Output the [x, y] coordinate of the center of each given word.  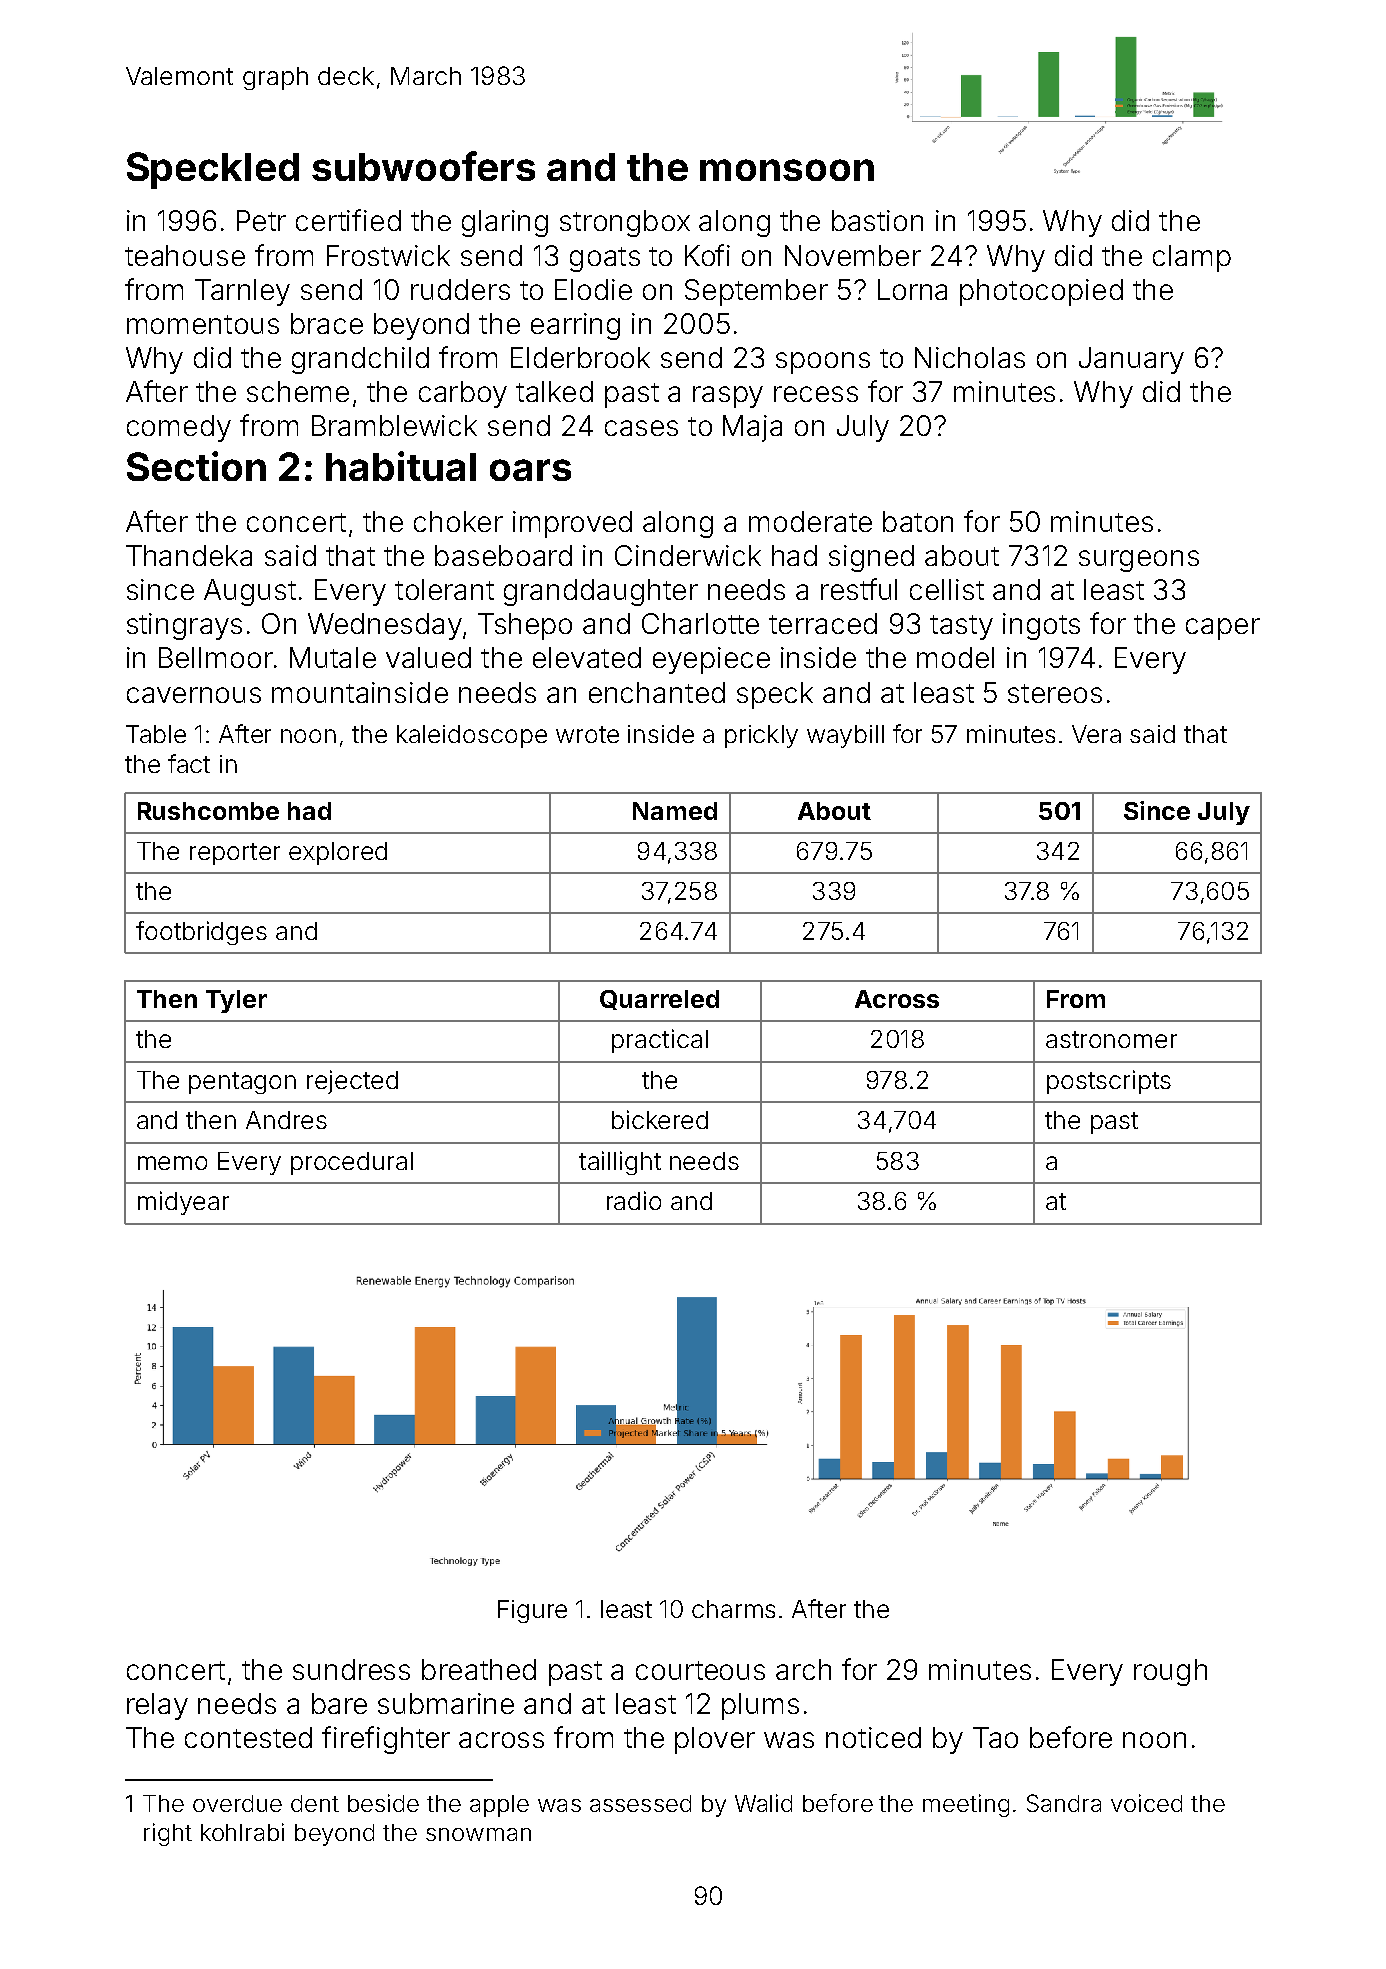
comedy [179, 428]
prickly [761, 736]
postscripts [1109, 1082]
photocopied [1041, 292]
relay [157, 1706]
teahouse [185, 255]
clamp [1192, 258]
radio [634, 1200]
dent [315, 1803]
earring [575, 326]
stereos [1055, 693]
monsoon [787, 170]
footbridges [201, 933]
